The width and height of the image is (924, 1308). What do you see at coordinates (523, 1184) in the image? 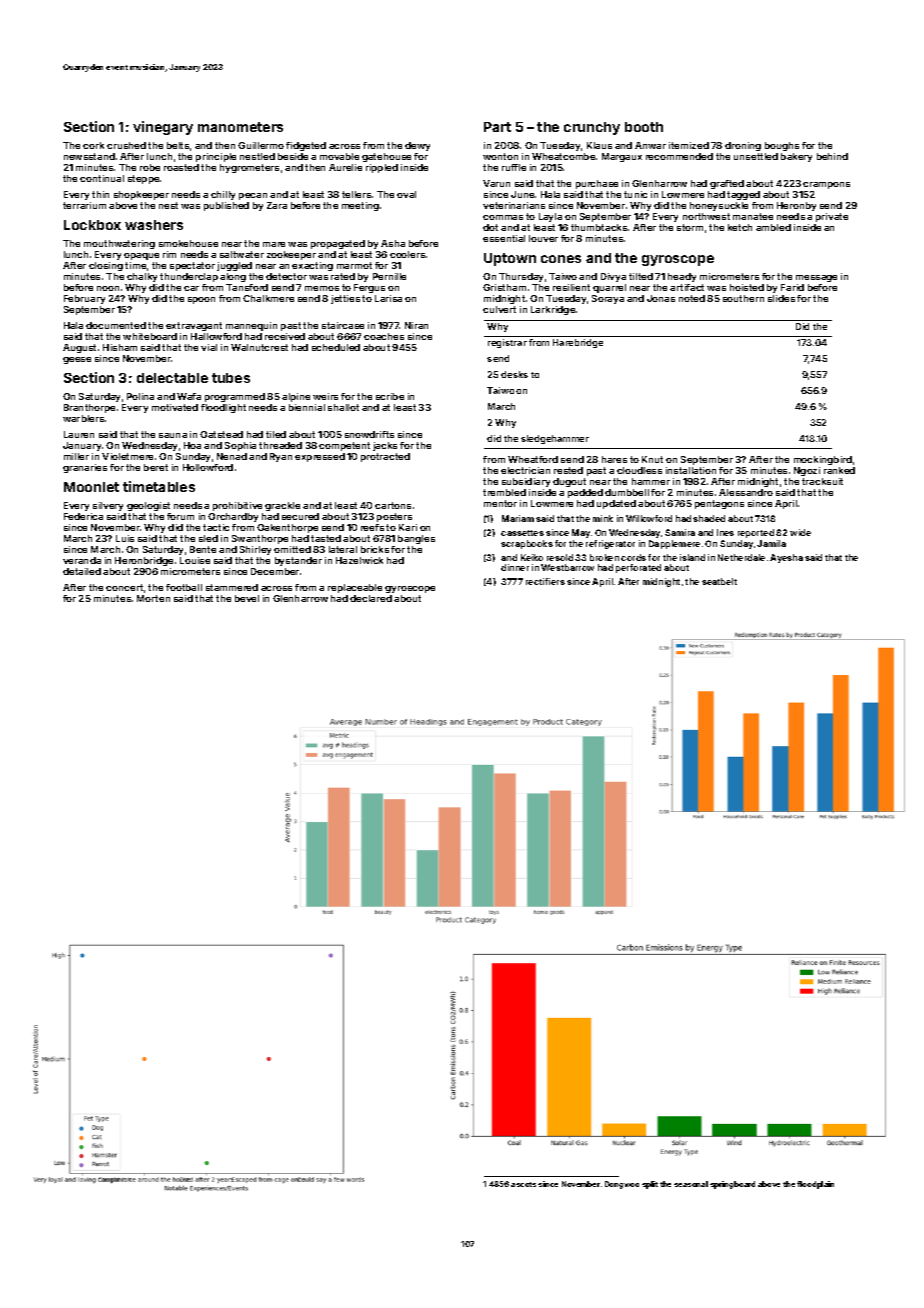
I see `ascots` at bounding box center [523, 1184].
